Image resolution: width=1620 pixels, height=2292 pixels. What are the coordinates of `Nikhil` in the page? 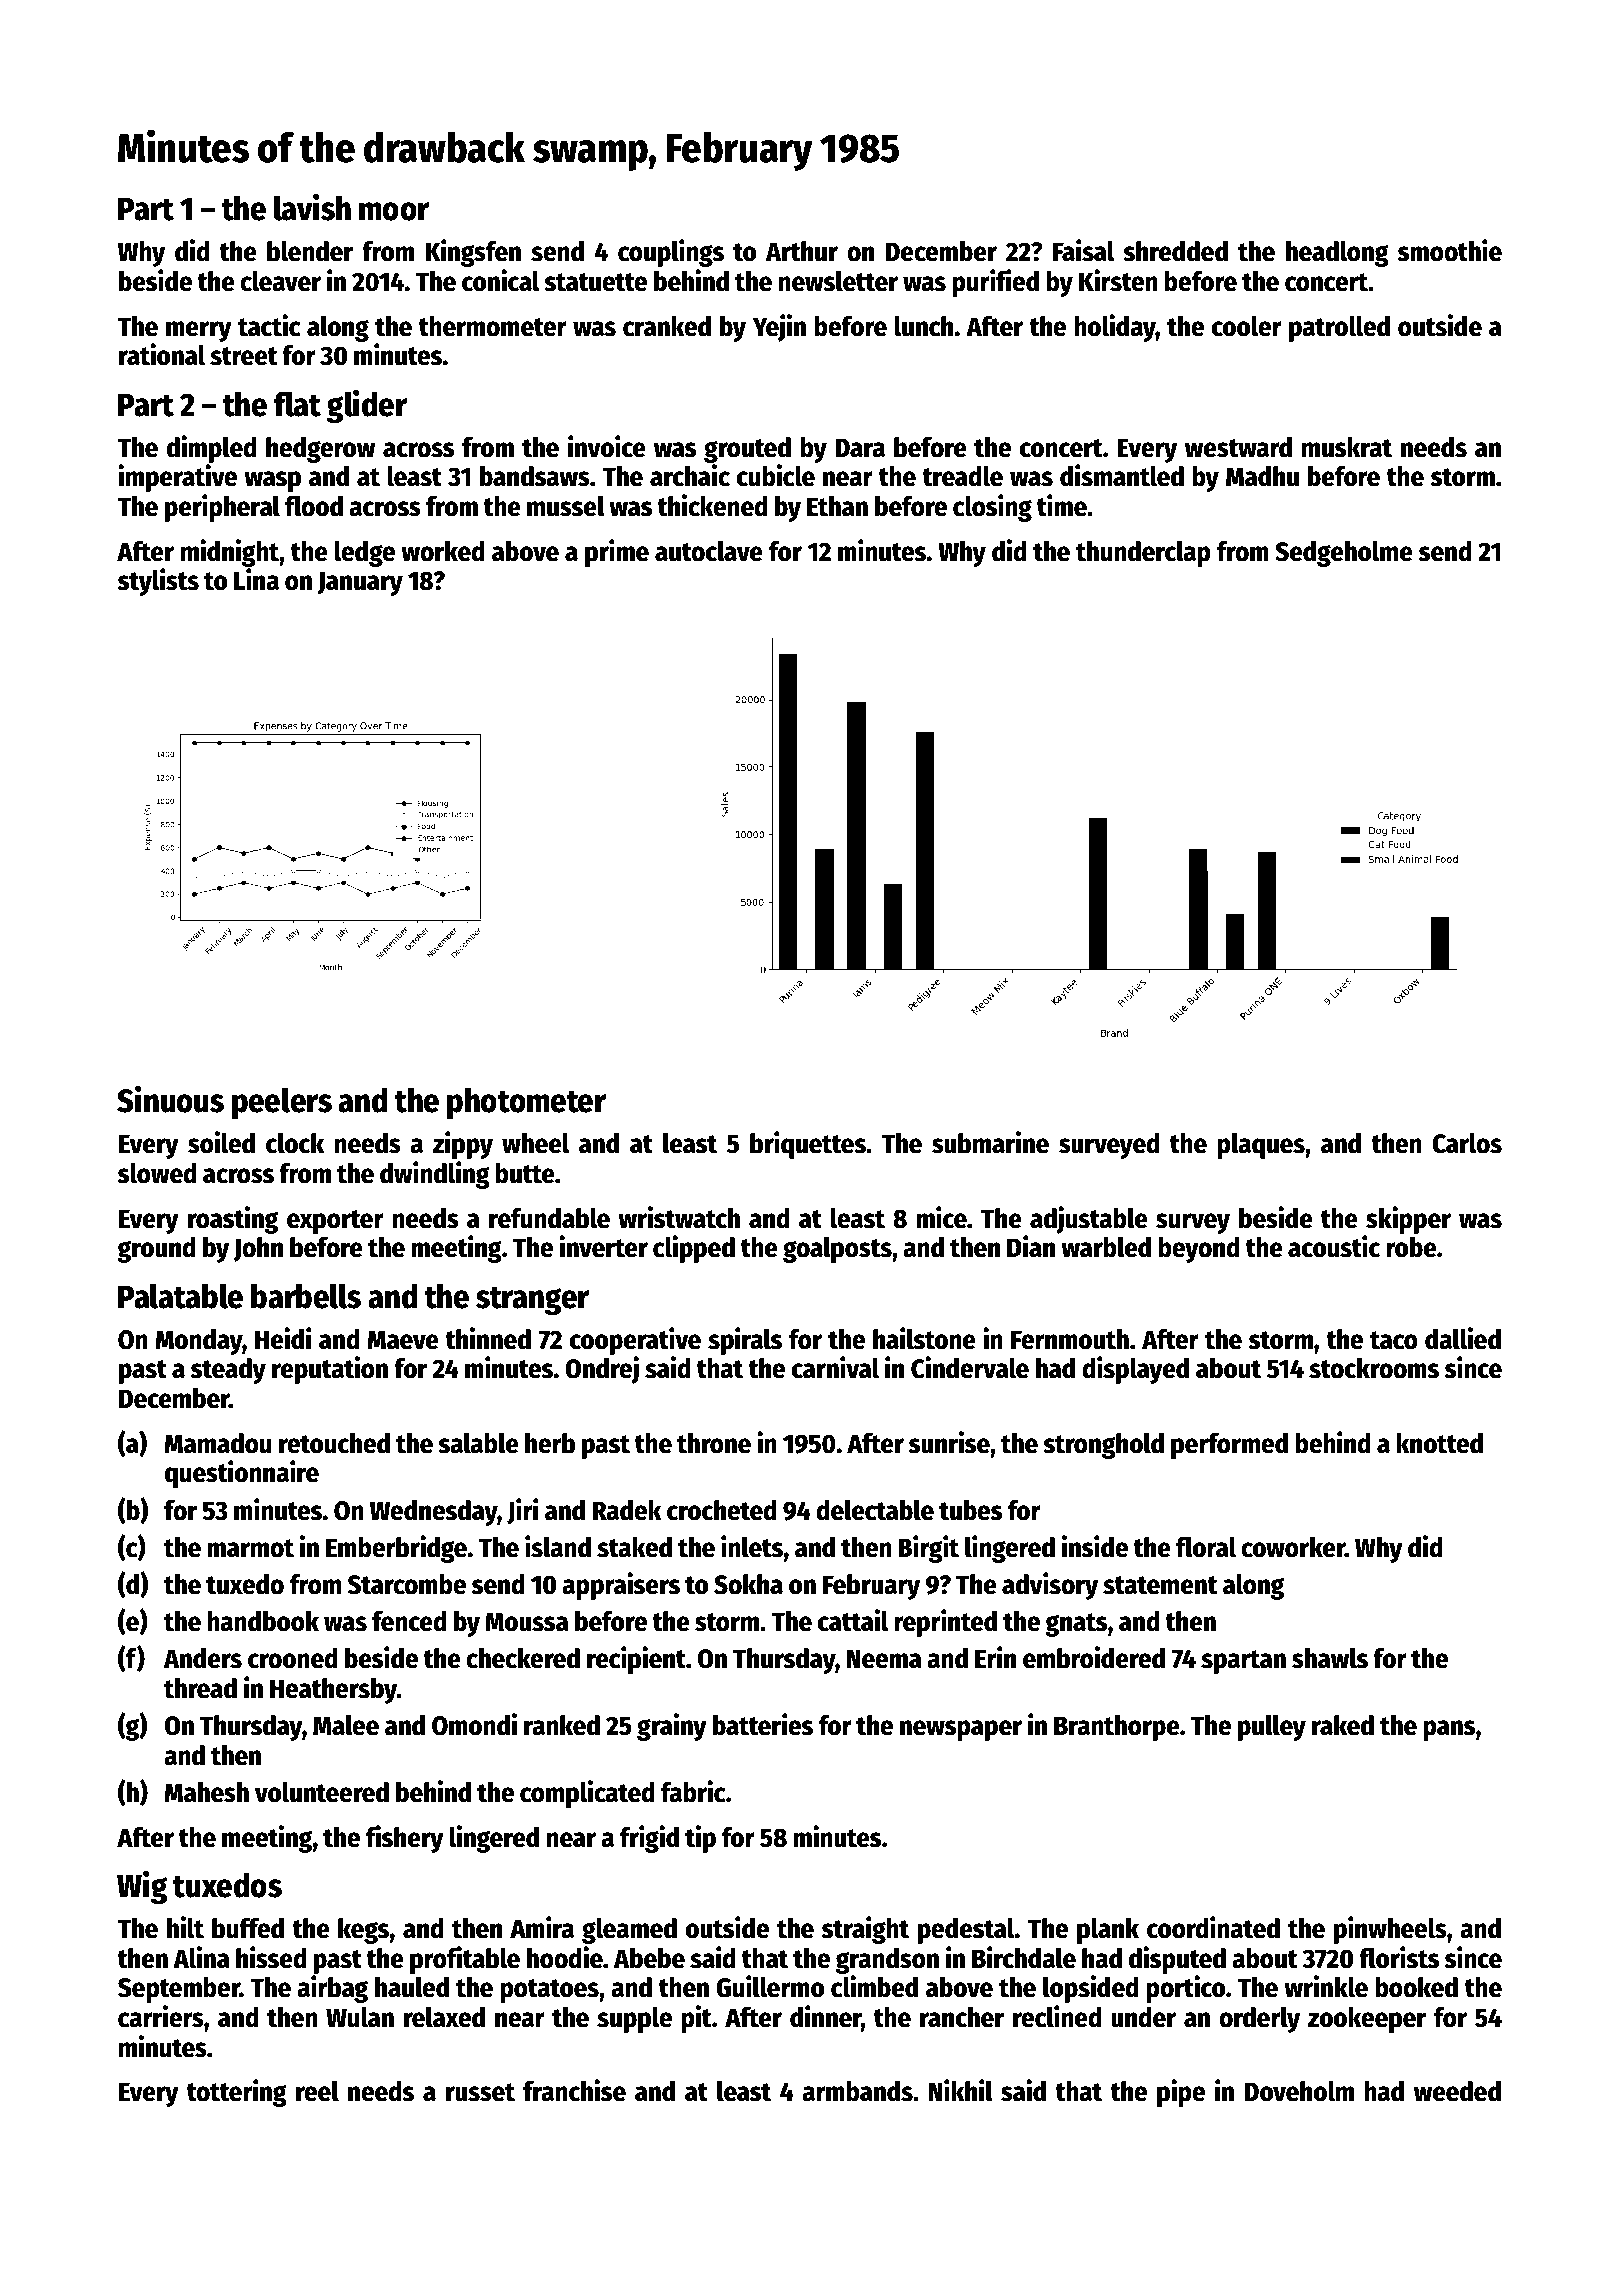 It's located at (961, 2090).
